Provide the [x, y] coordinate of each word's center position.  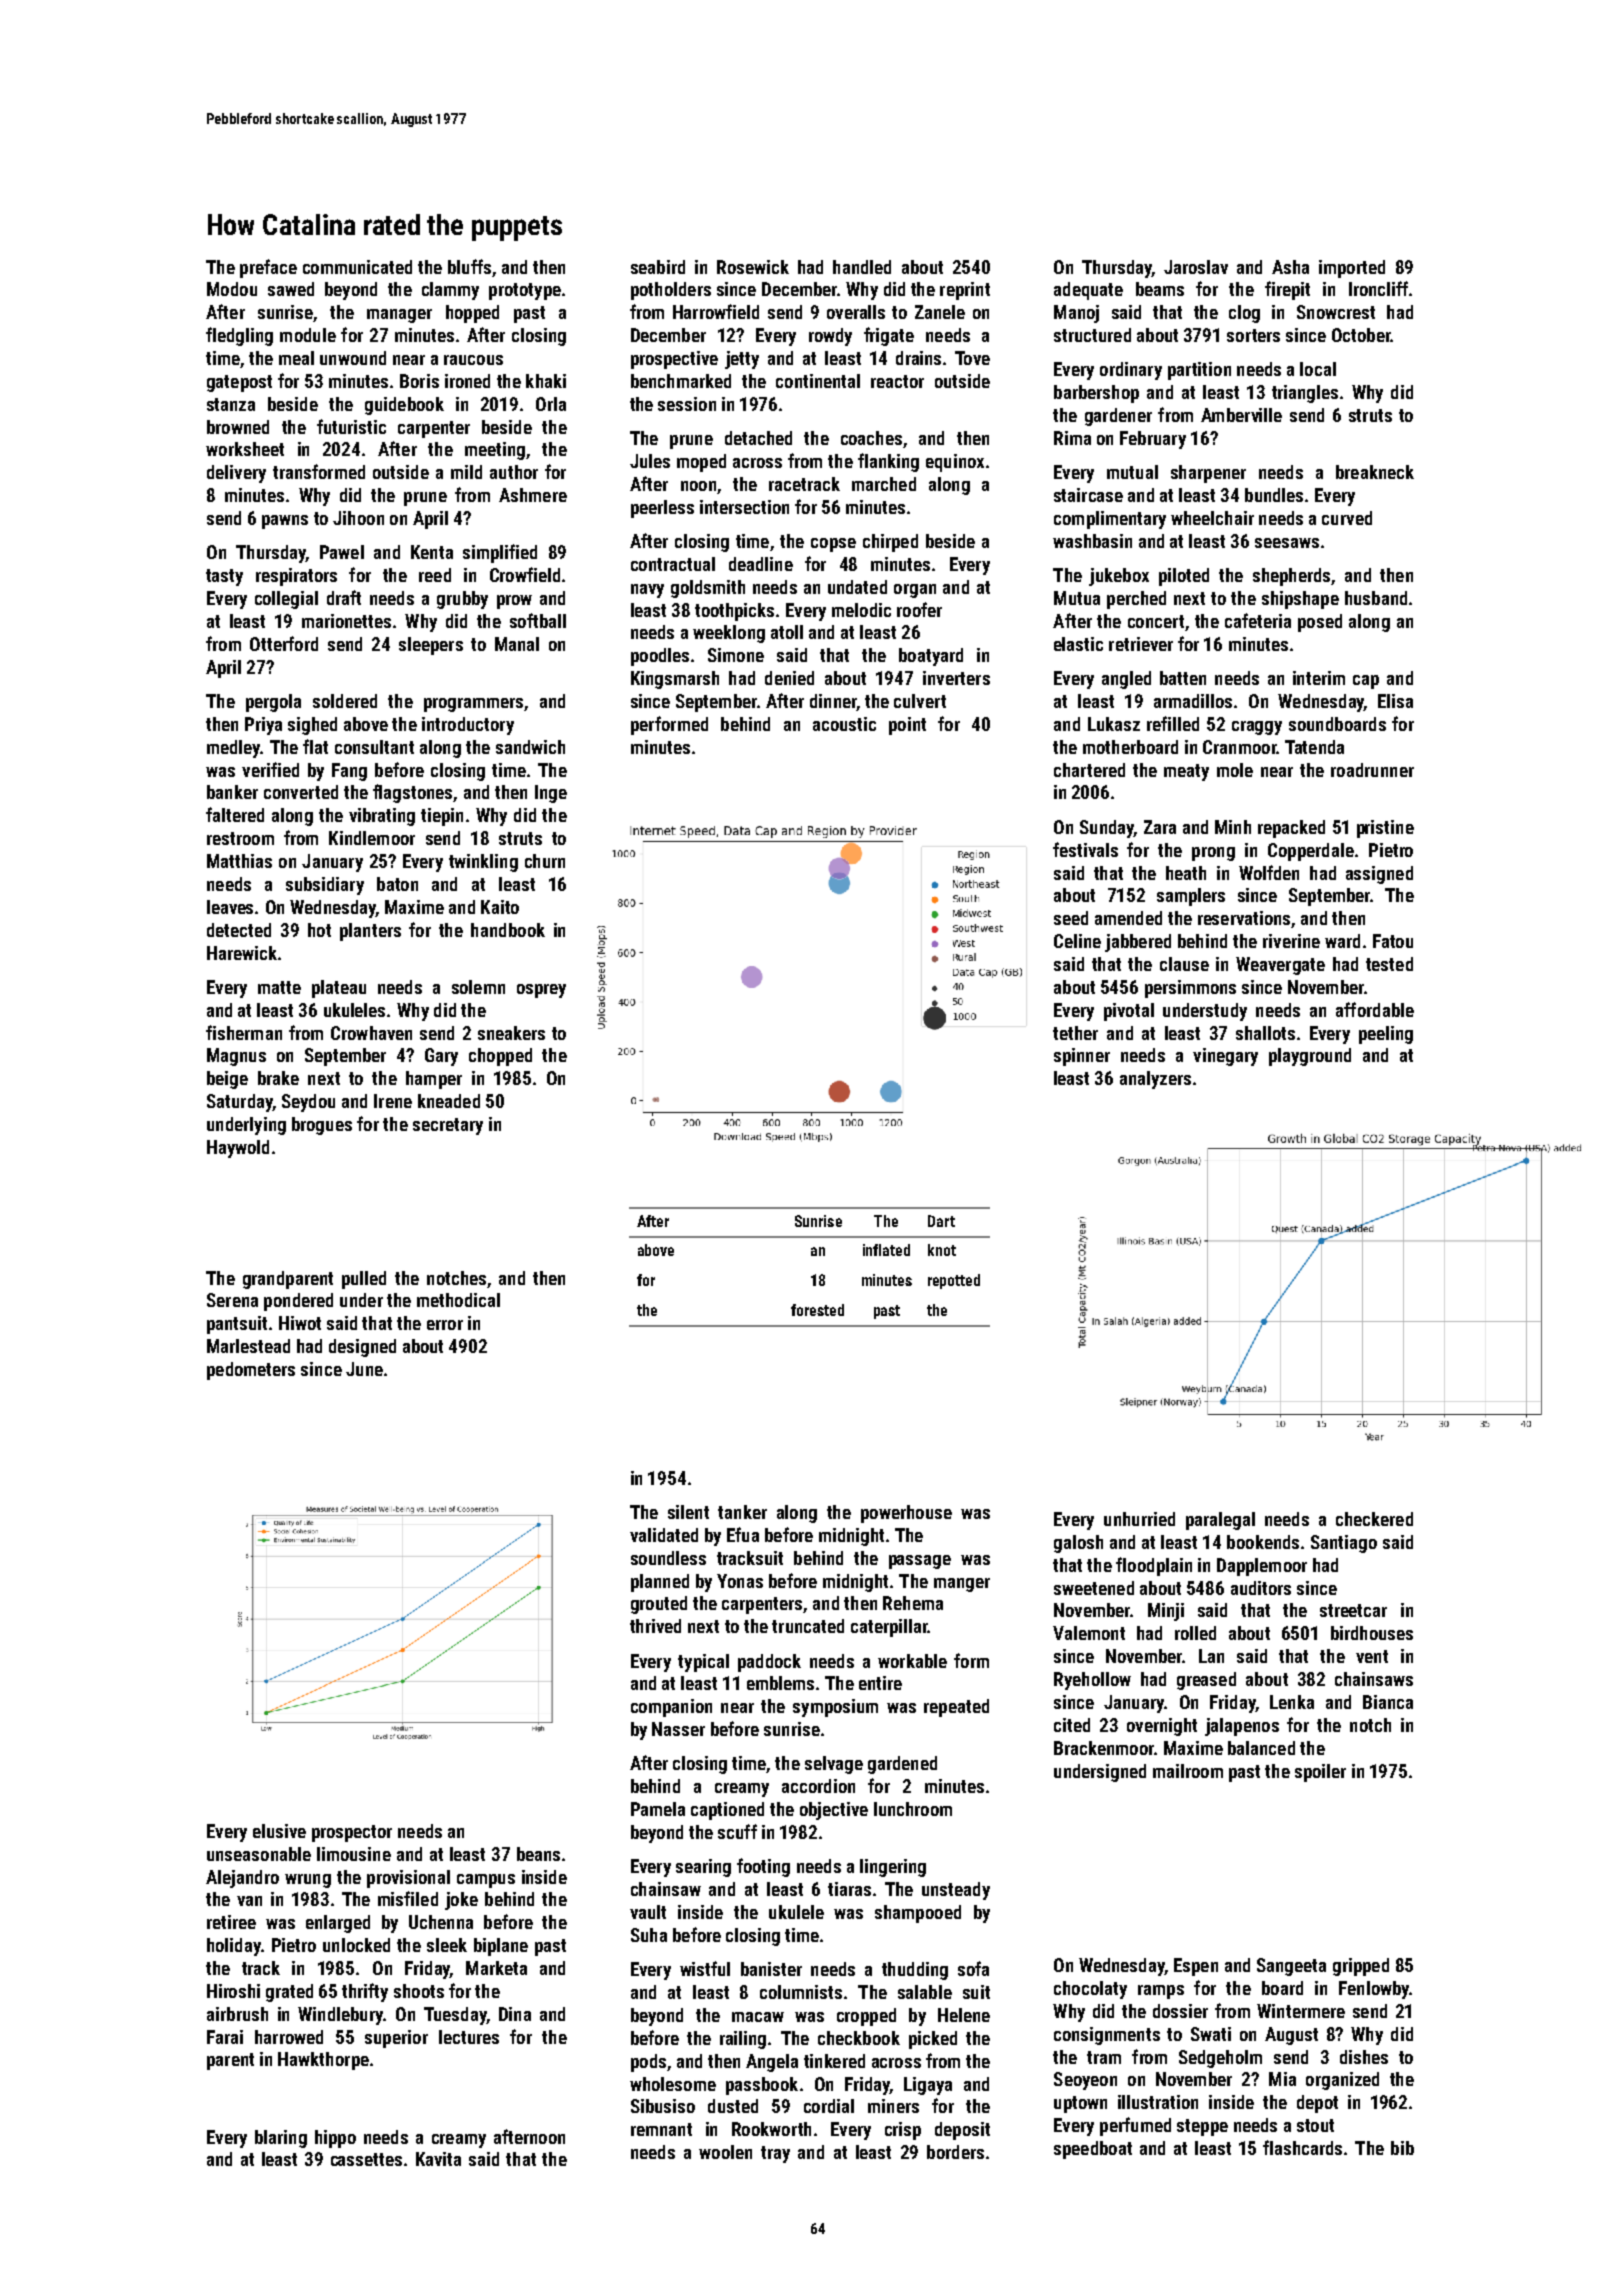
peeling [1386, 1035]
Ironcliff [1378, 288]
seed [1071, 918]
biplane [501, 1947]
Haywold [238, 1149]
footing [763, 1867]
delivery [236, 474]
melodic [861, 610]
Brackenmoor [1104, 1748]
